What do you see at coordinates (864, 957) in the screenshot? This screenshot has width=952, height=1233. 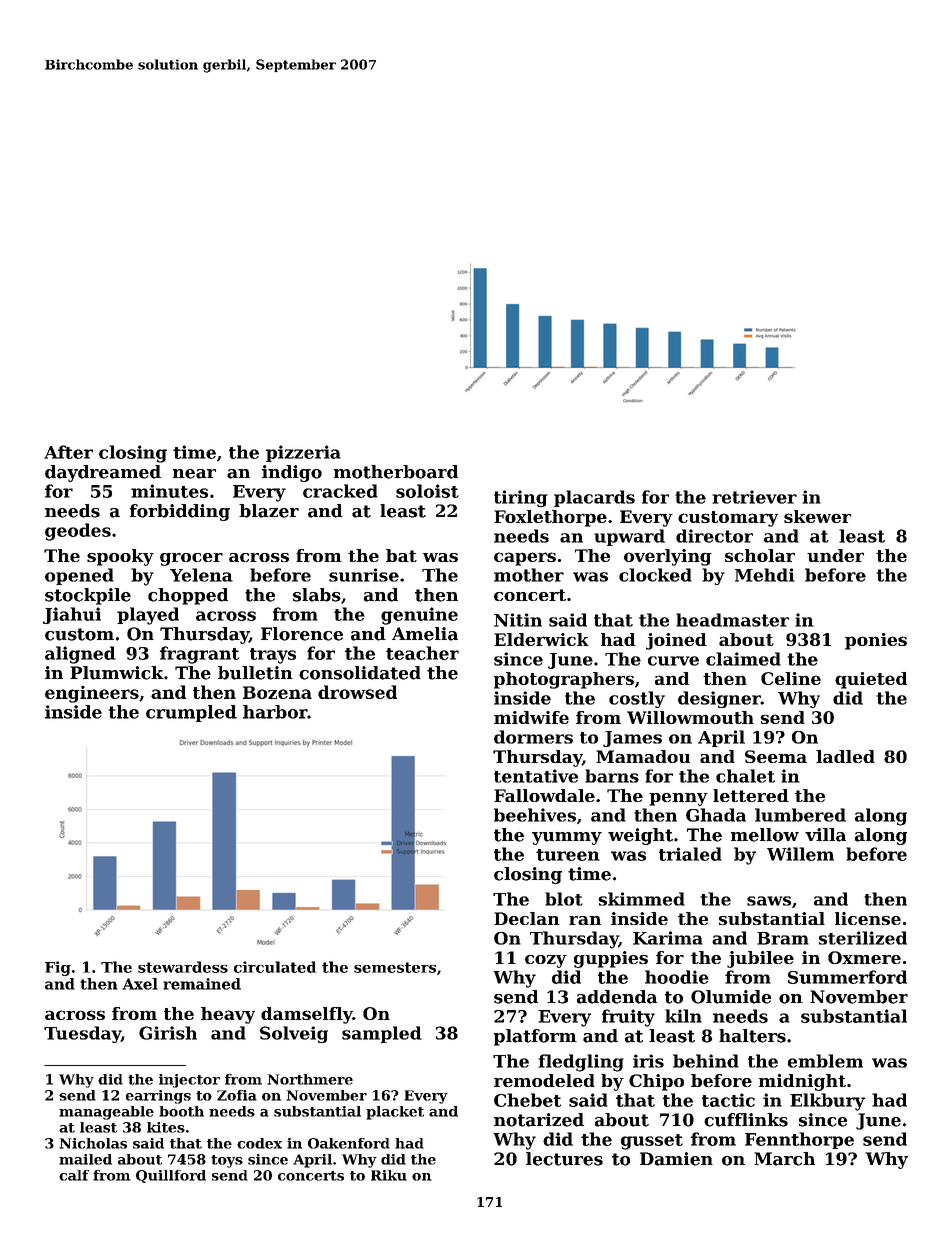 I see `Oxmere` at bounding box center [864, 957].
